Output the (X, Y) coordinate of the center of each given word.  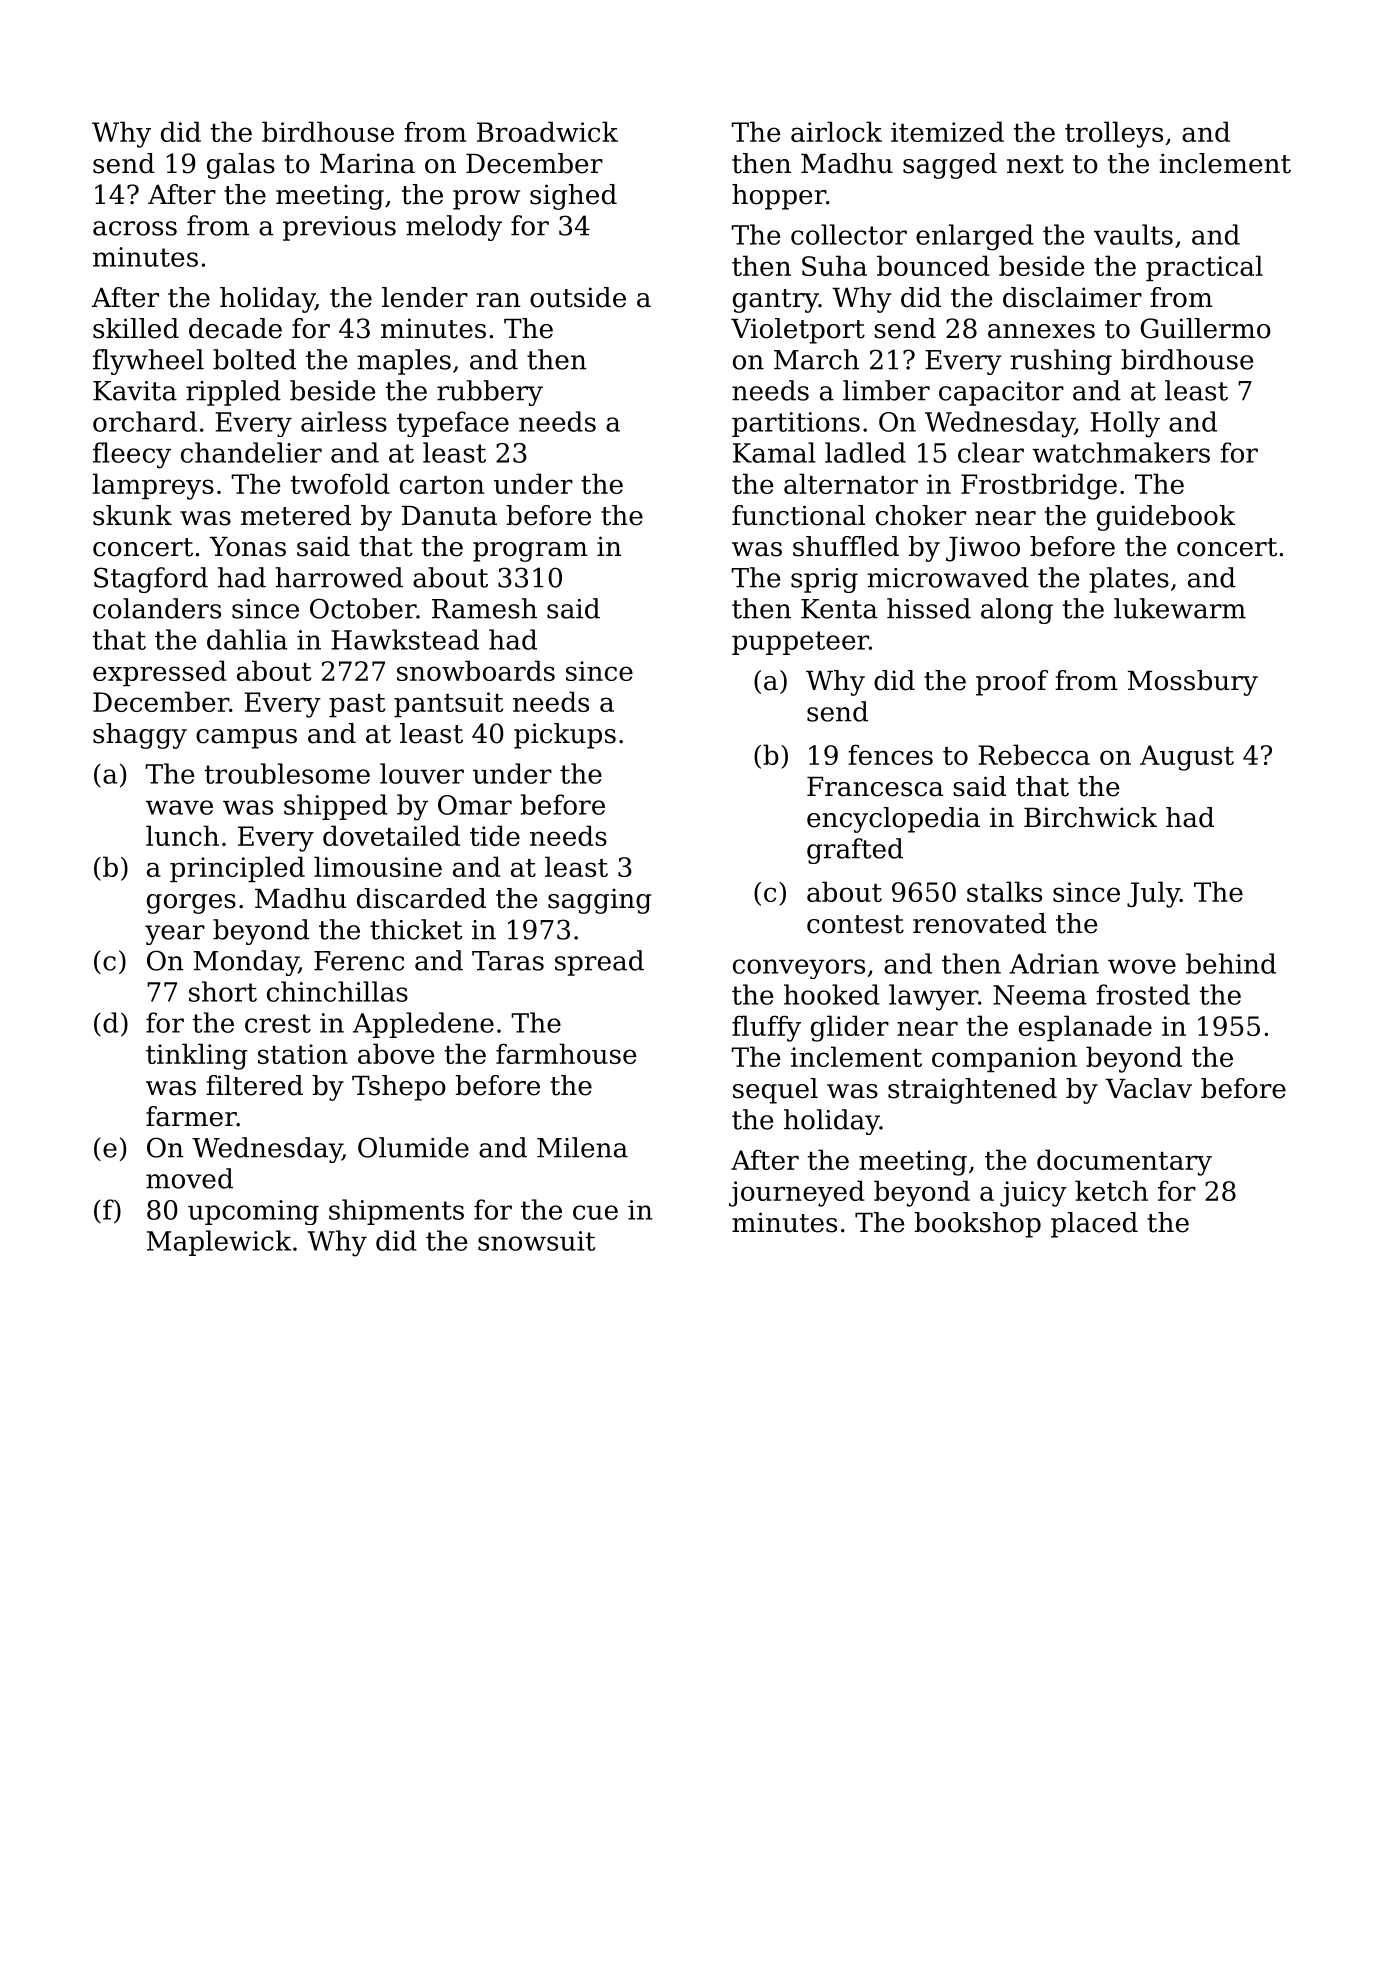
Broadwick (547, 131)
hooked (832, 994)
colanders (157, 608)
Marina (367, 163)
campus (246, 739)
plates (1129, 580)
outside (578, 297)
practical (1204, 268)
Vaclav (1148, 1088)
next (1035, 164)
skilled (136, 328)
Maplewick (219, 1243)
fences (890, 754)
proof (1012, 683)
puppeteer (800, 643)
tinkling (197, 1056)
